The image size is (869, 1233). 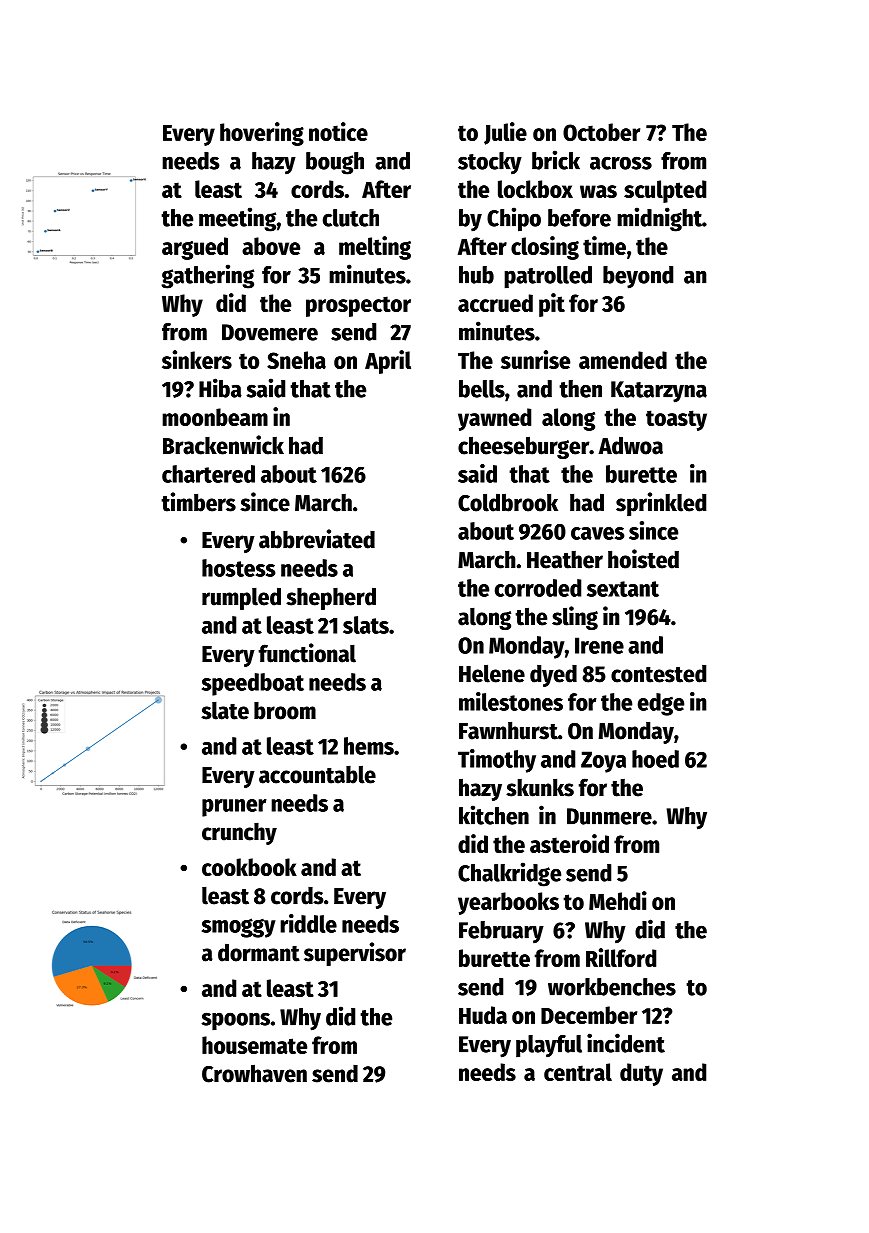 I want to click on sculpted, so click(x=665, y=191).
